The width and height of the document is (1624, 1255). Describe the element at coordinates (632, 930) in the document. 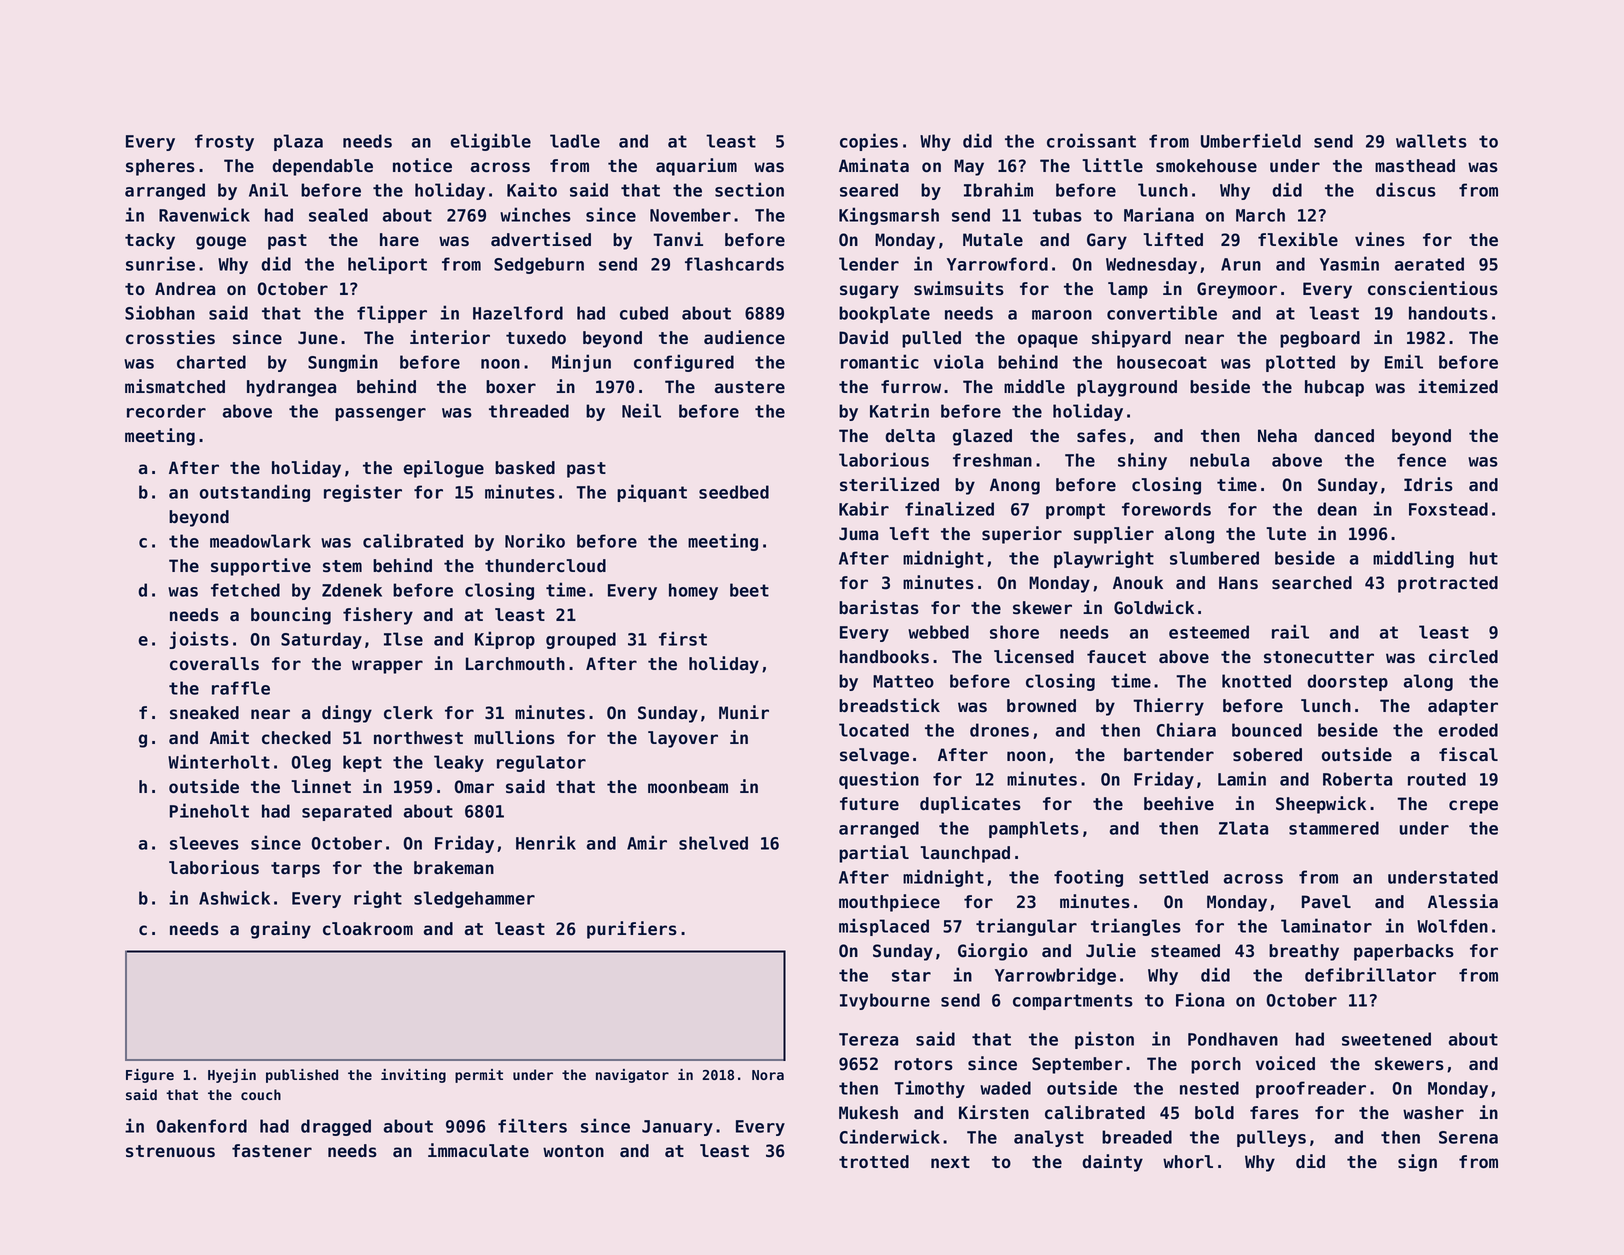

I see `purifiers` at that location.
